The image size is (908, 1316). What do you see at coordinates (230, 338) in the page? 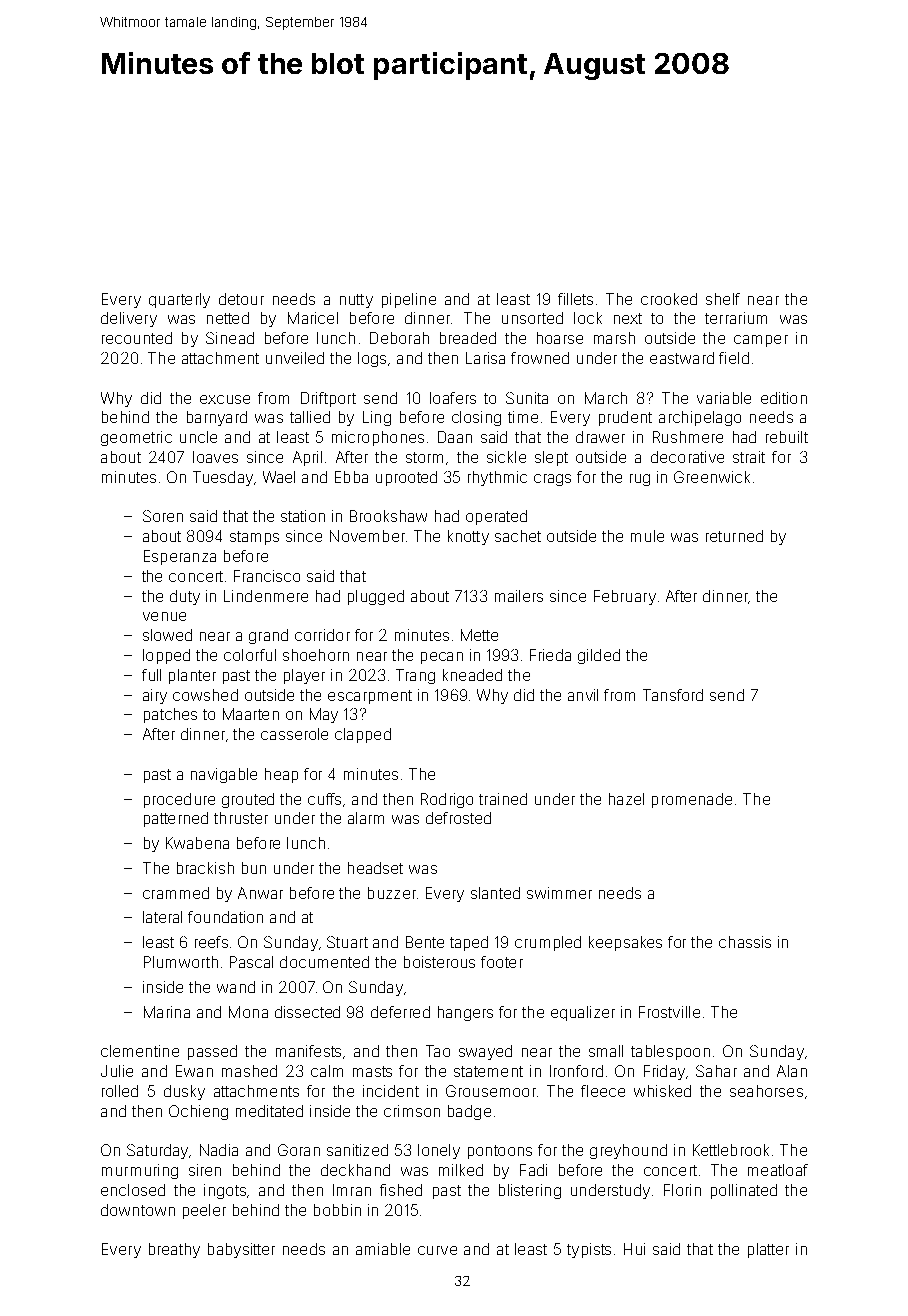
I see `Sinead` at bounding box center [230, 338].
